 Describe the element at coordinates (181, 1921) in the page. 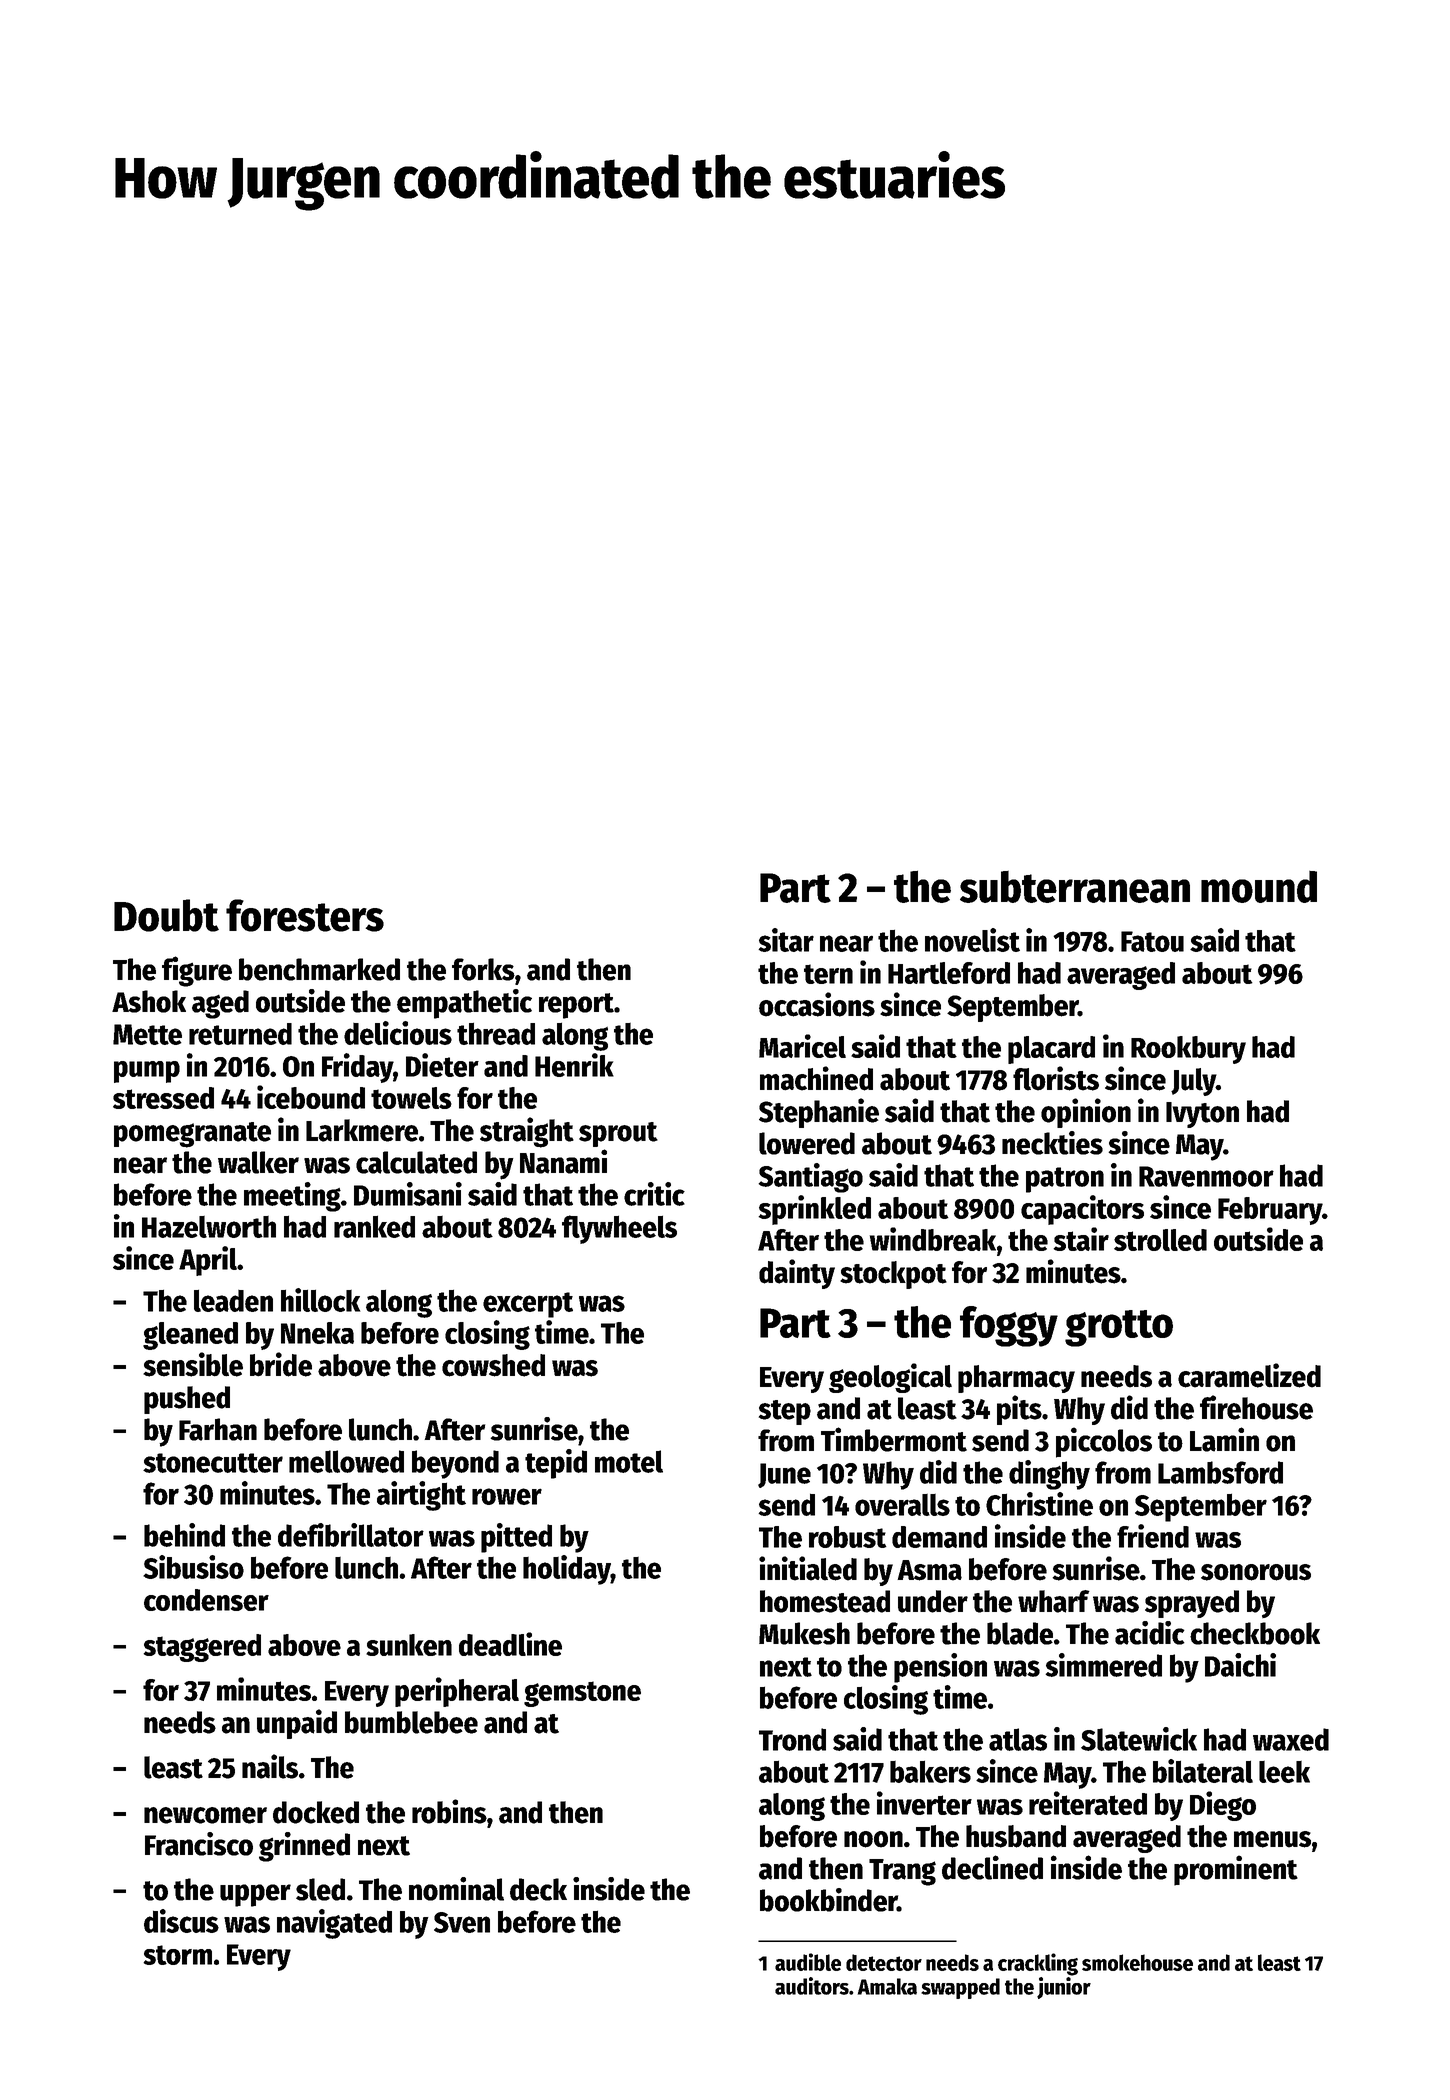

I see `discus` at that location.
